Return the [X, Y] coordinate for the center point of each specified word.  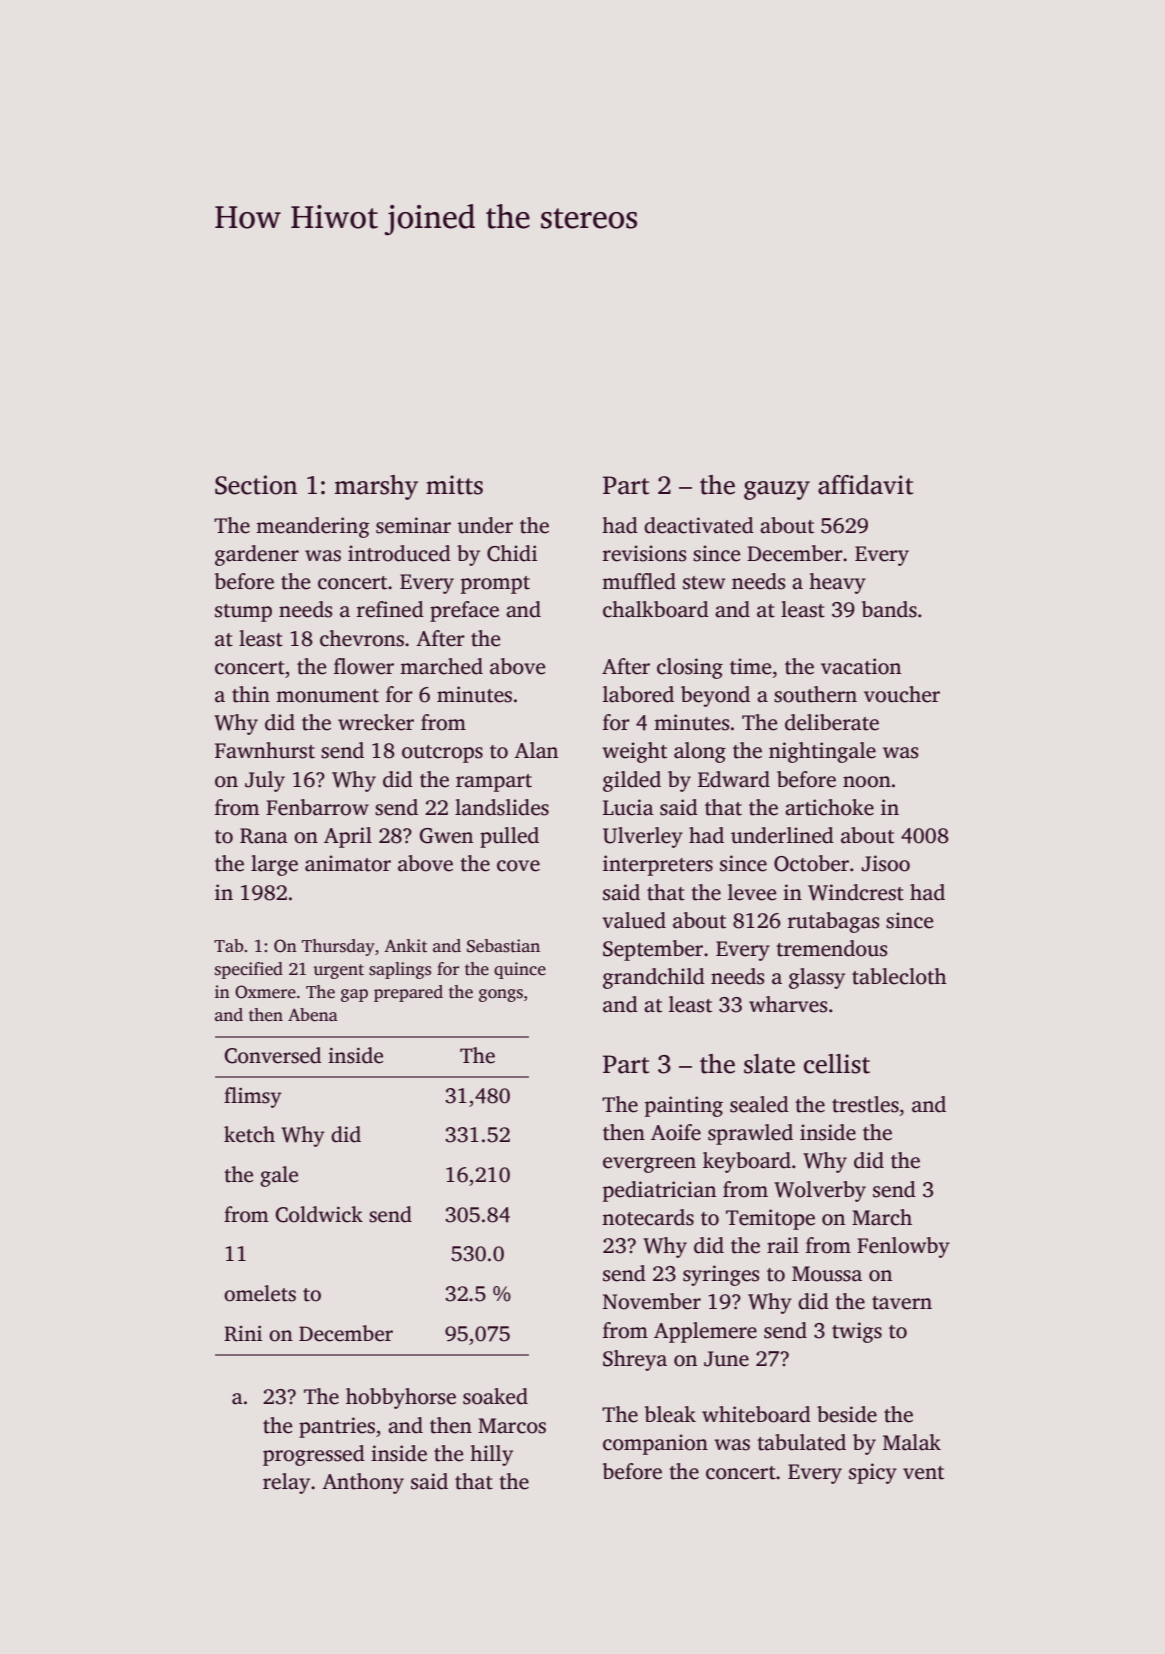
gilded [632, 781]
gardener [257, 555]
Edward [734, 779]
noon [867, 782]
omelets [260, 1293]
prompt [495, 585]
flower [364, 666]
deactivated [699, 525]
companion [655, 1444]
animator [348, 863]
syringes [721, 1275]
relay [286, 1483]
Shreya [635, 1360]
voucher [902, 694]
